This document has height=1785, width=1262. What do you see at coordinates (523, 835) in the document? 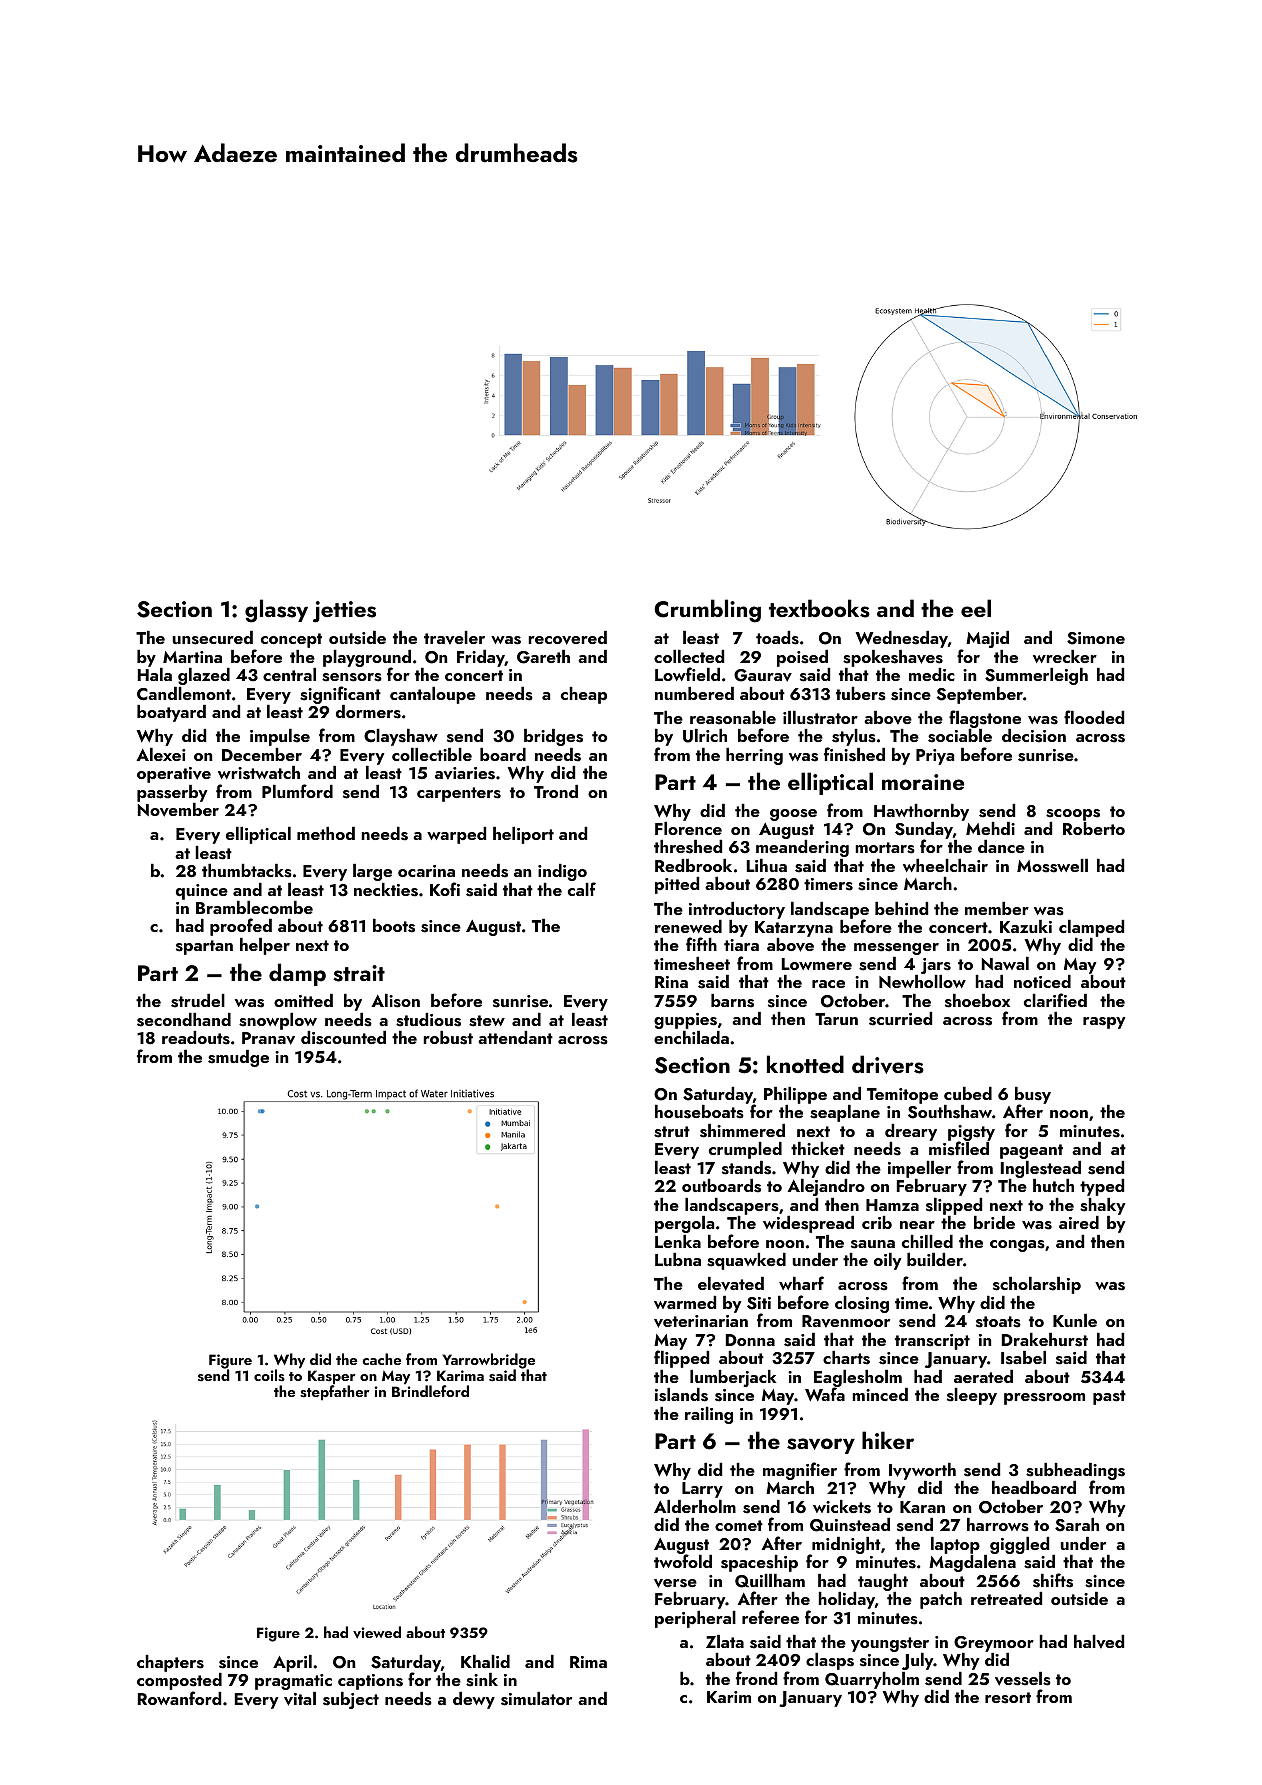
I see `heliport` at bounding box center [523, 835].
